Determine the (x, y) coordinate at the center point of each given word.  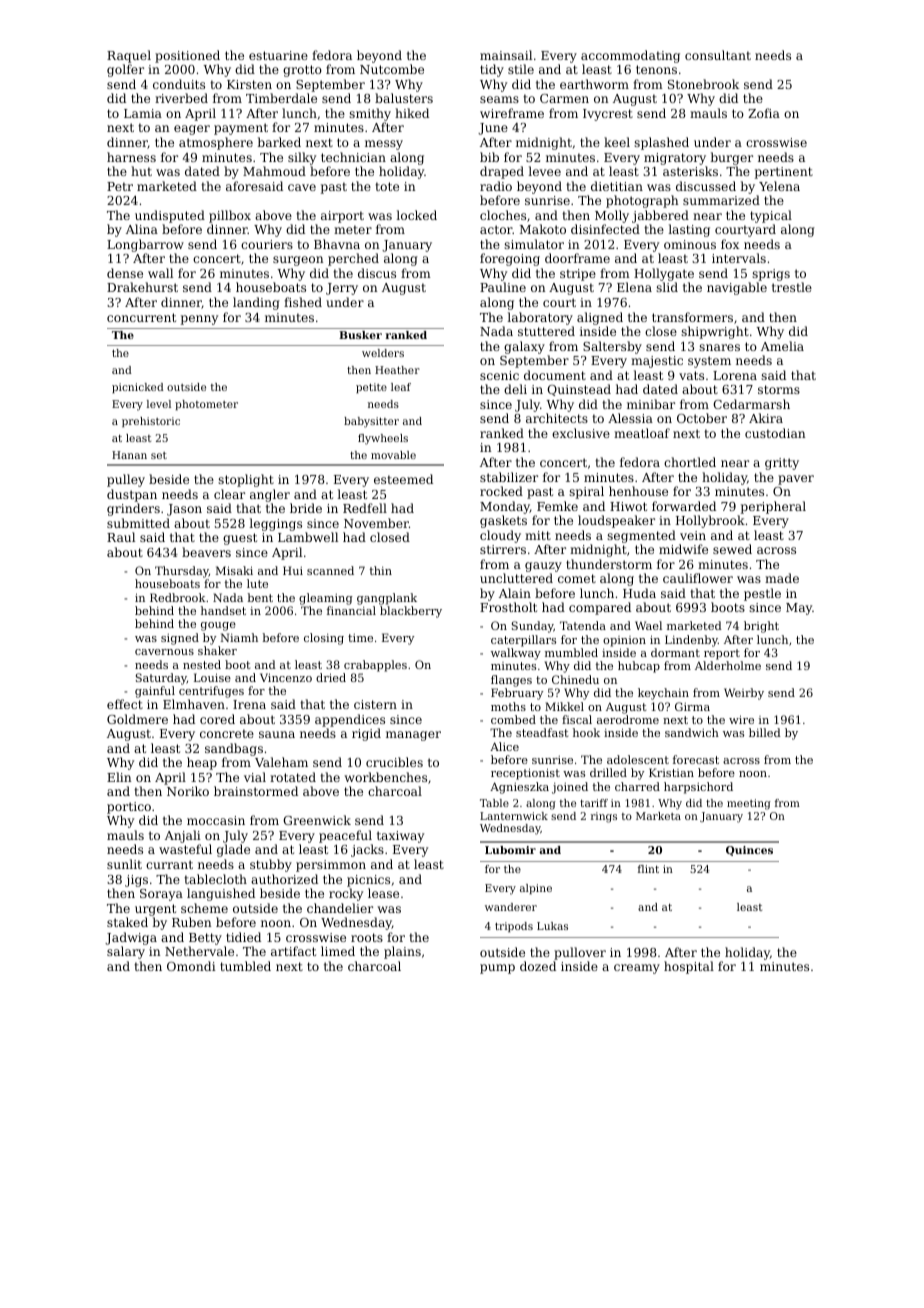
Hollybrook (710, 521)
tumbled (245, 966)
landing (256, 303)
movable (393, 455)
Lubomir (510, 850)
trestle (792, 287)
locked (416, 215)
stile (521, 69)
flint (648, 869)
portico (129, 808)
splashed (661, 143)
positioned (187, 56)
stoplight (246, 480)
